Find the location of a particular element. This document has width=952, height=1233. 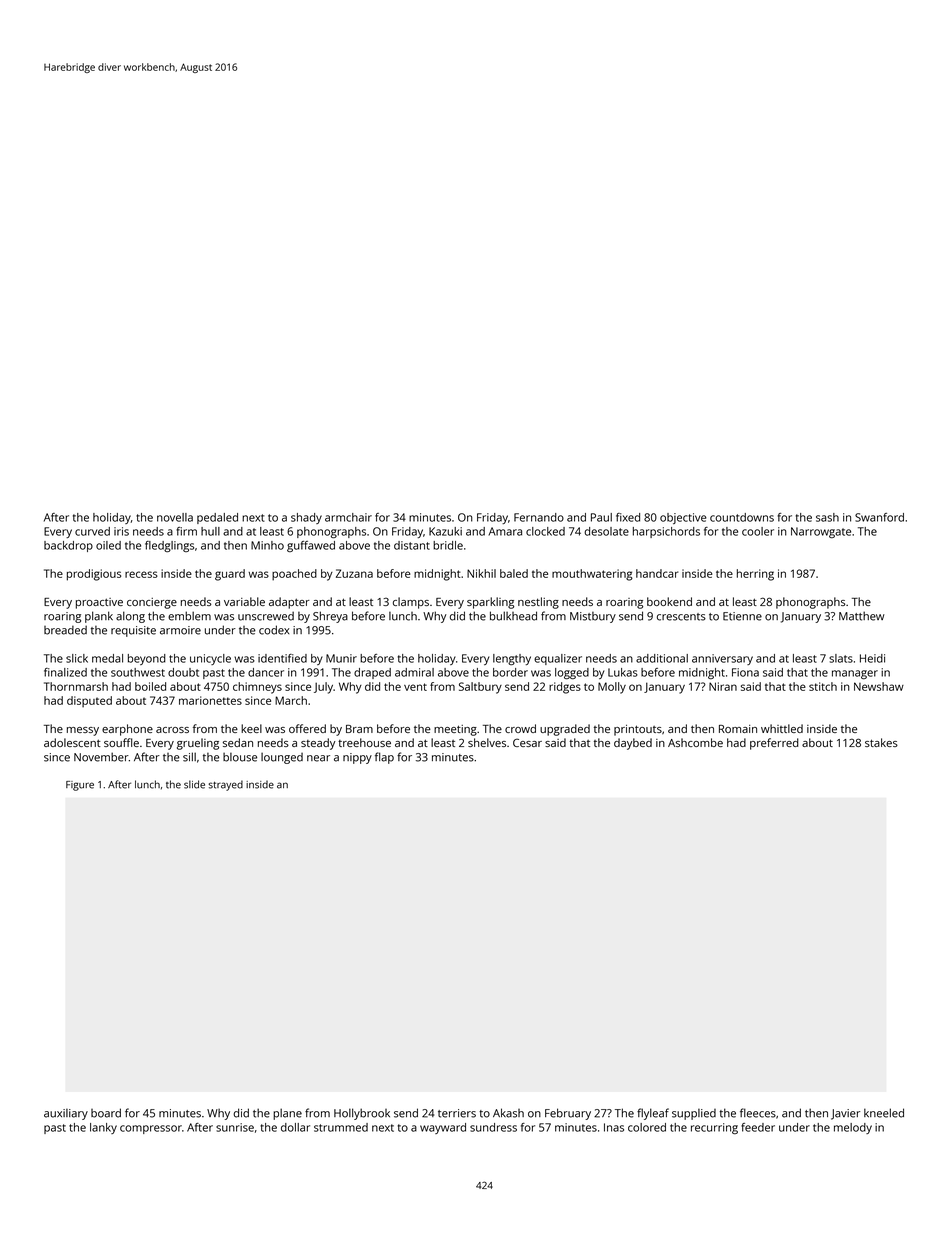

keel is located at coordinates (251, 728).
